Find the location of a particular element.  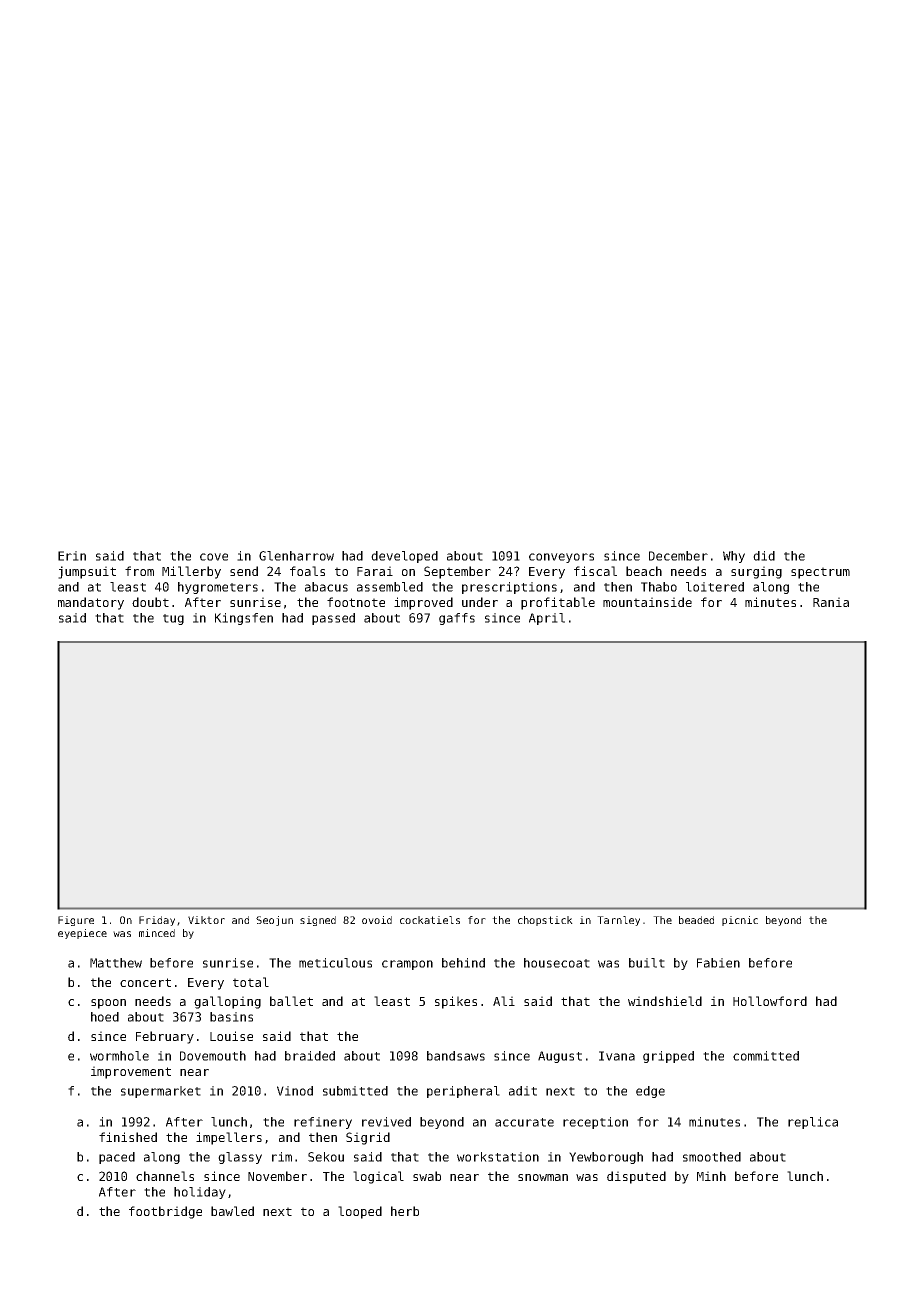

mandatory is located at coordinates (91, 603).
